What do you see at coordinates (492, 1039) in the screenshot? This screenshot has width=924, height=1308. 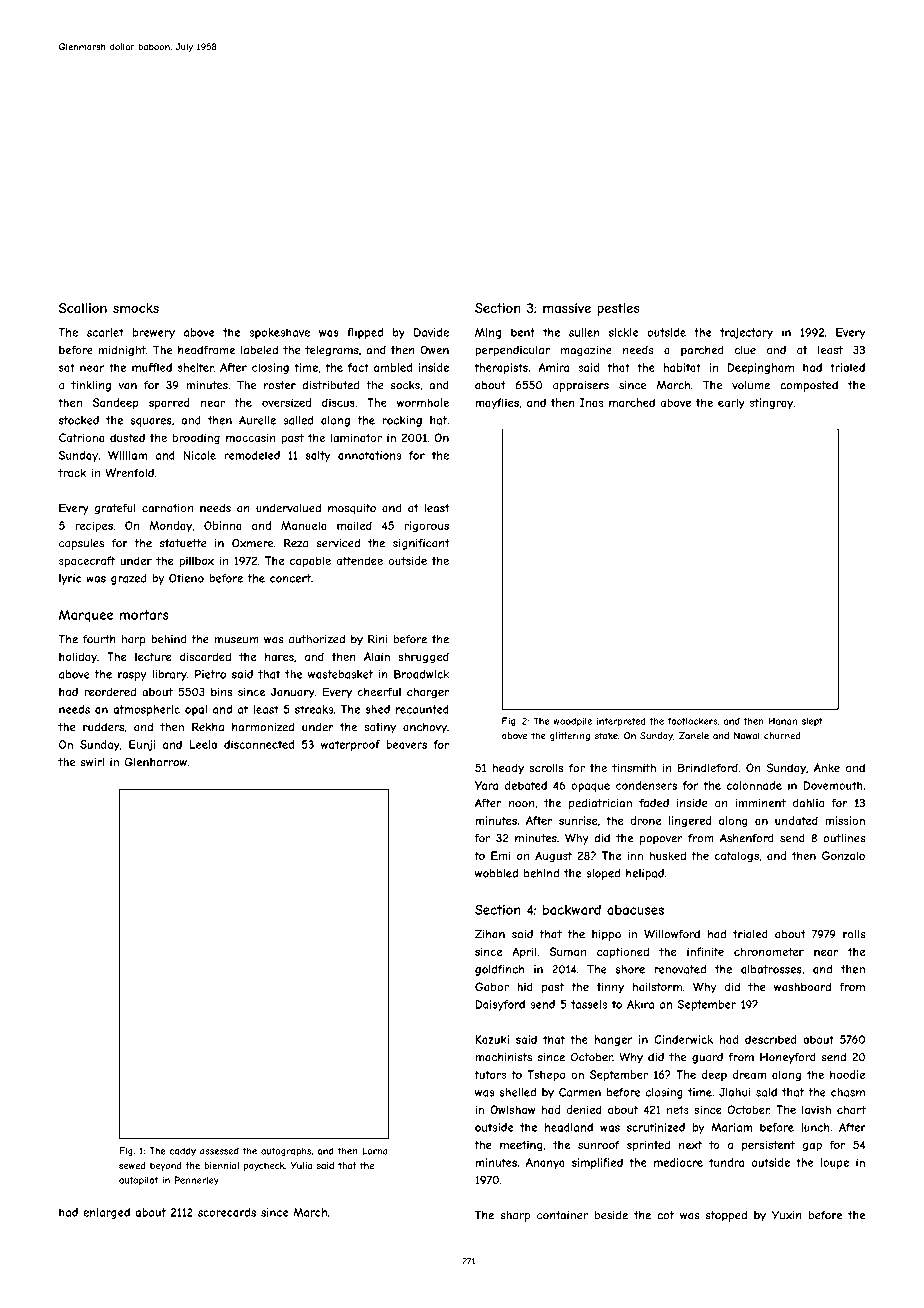 I see `Kazuki` at bounding box center [492, 1039].
